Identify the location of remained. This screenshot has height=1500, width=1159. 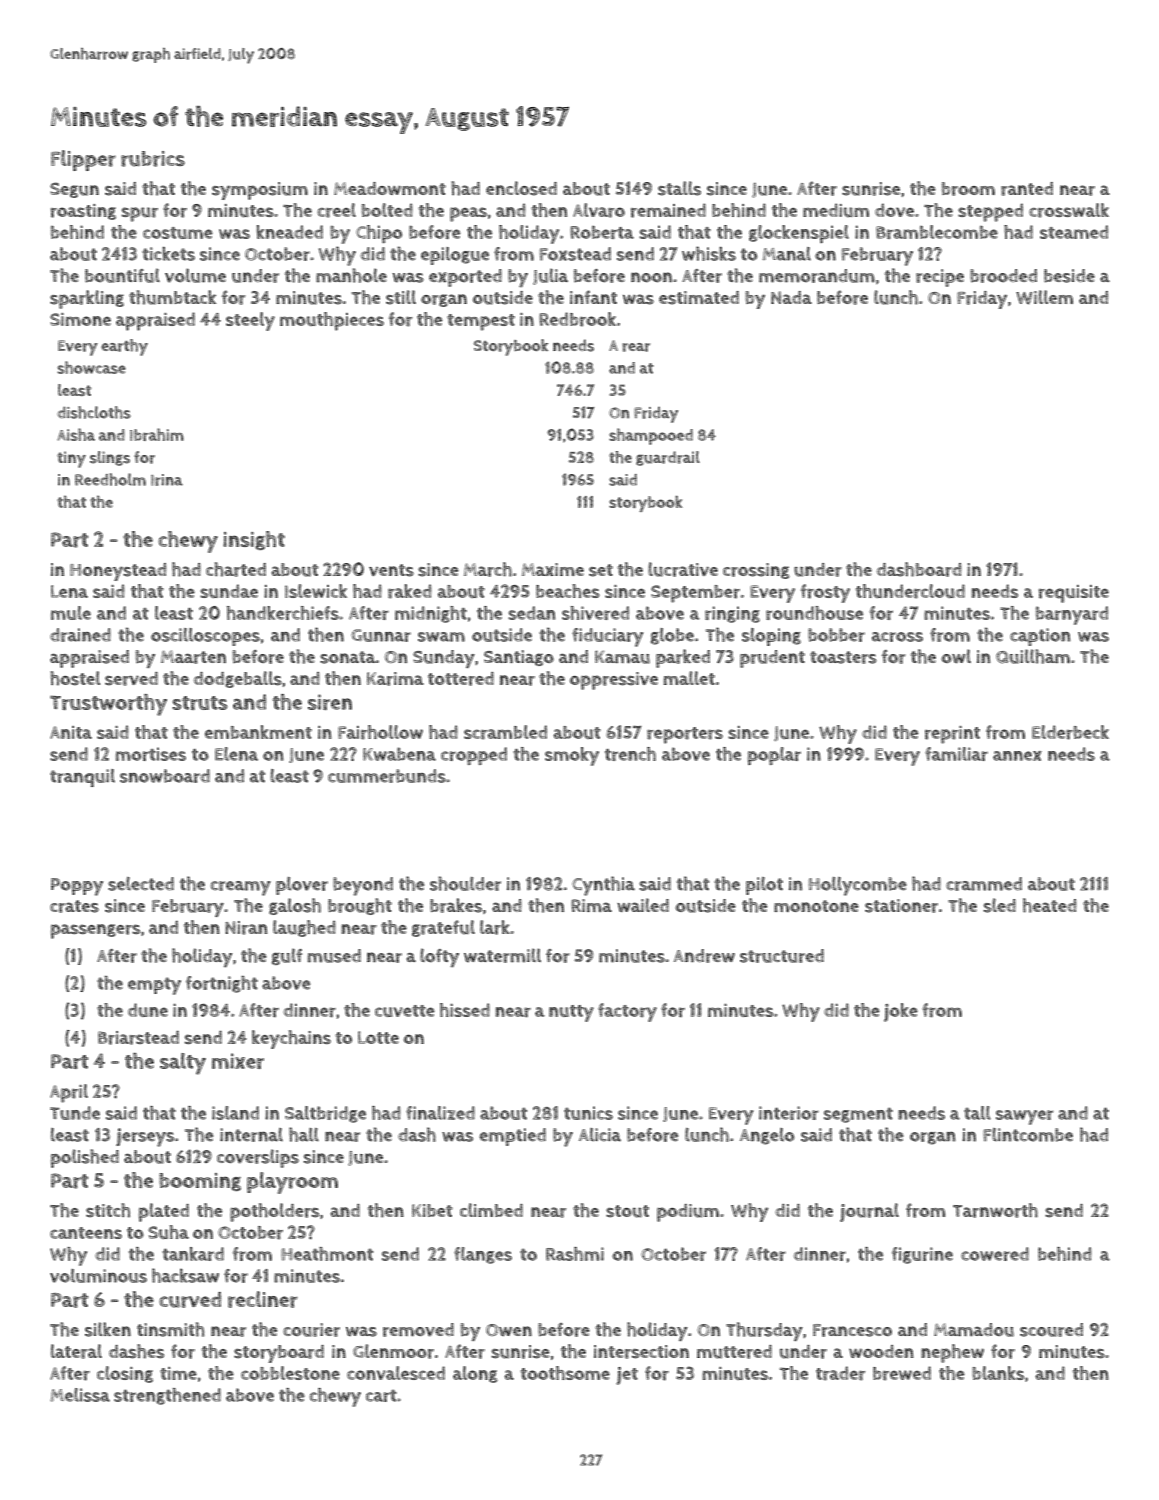
(668, 210).
